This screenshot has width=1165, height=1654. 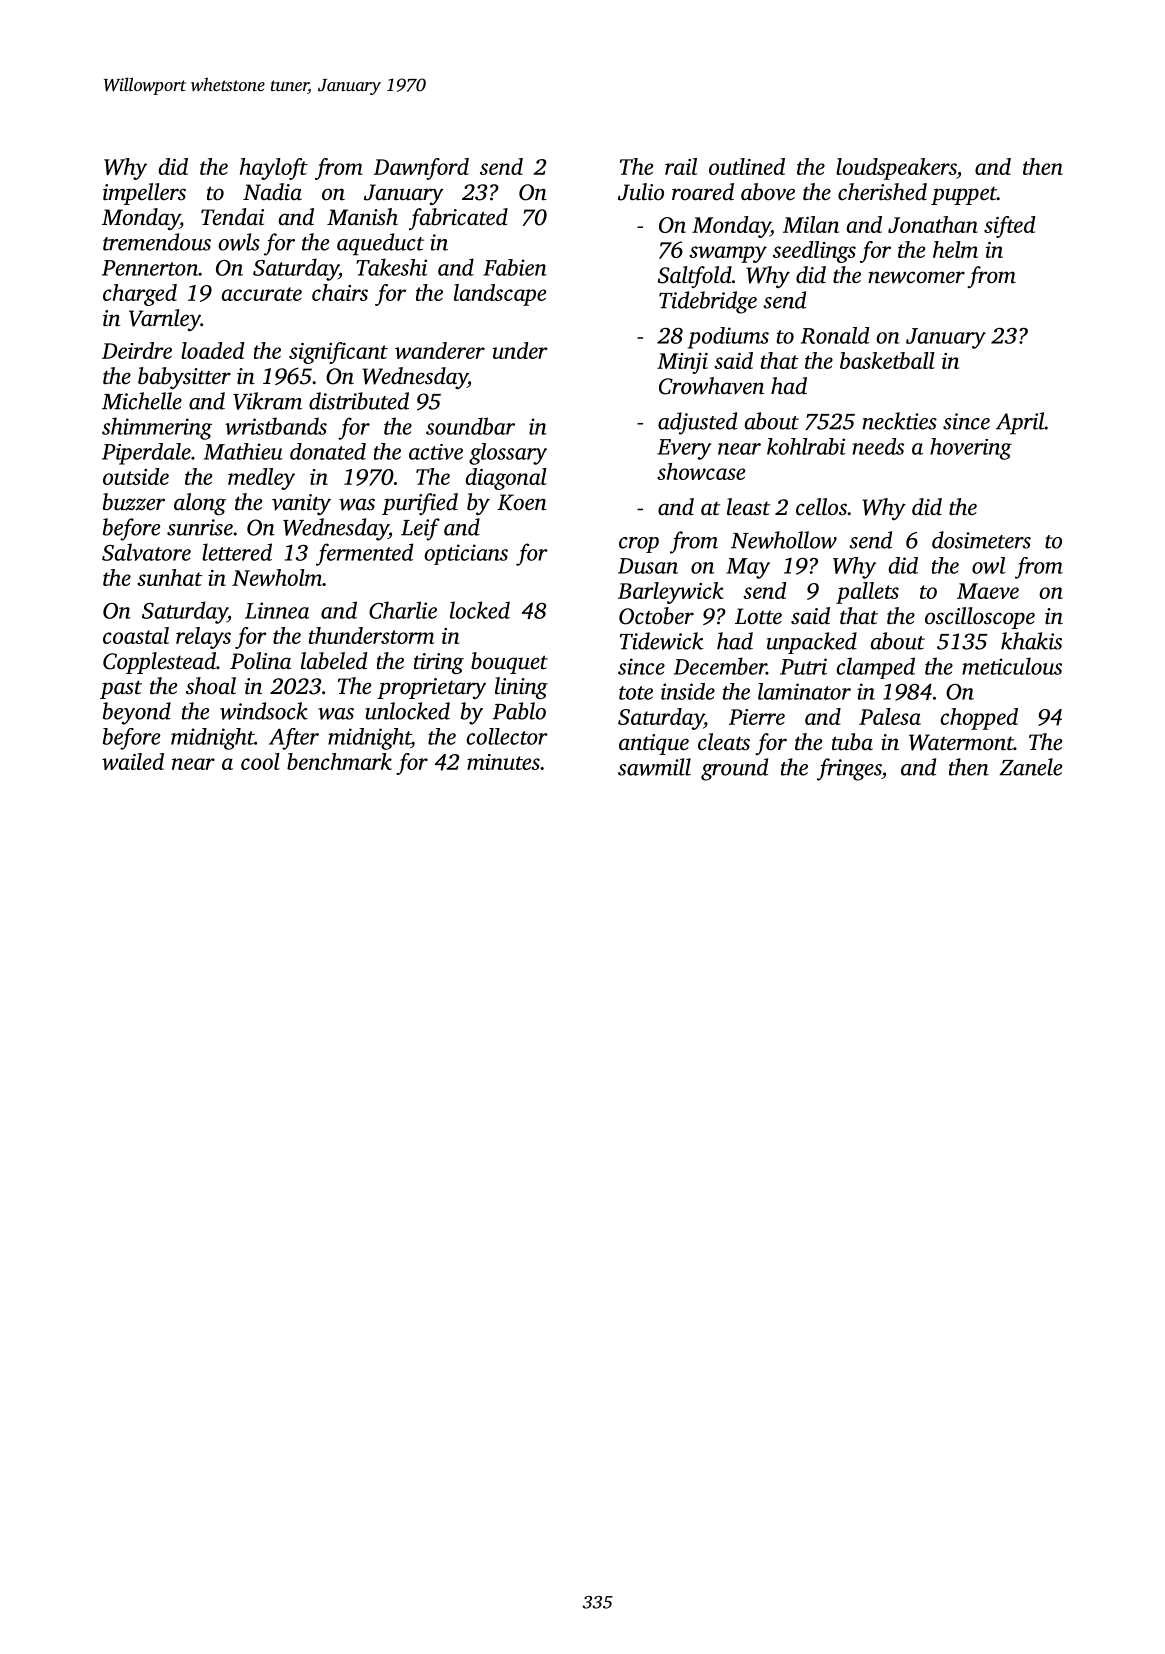 I want to click on windsock, so click(x=264, y=711).
